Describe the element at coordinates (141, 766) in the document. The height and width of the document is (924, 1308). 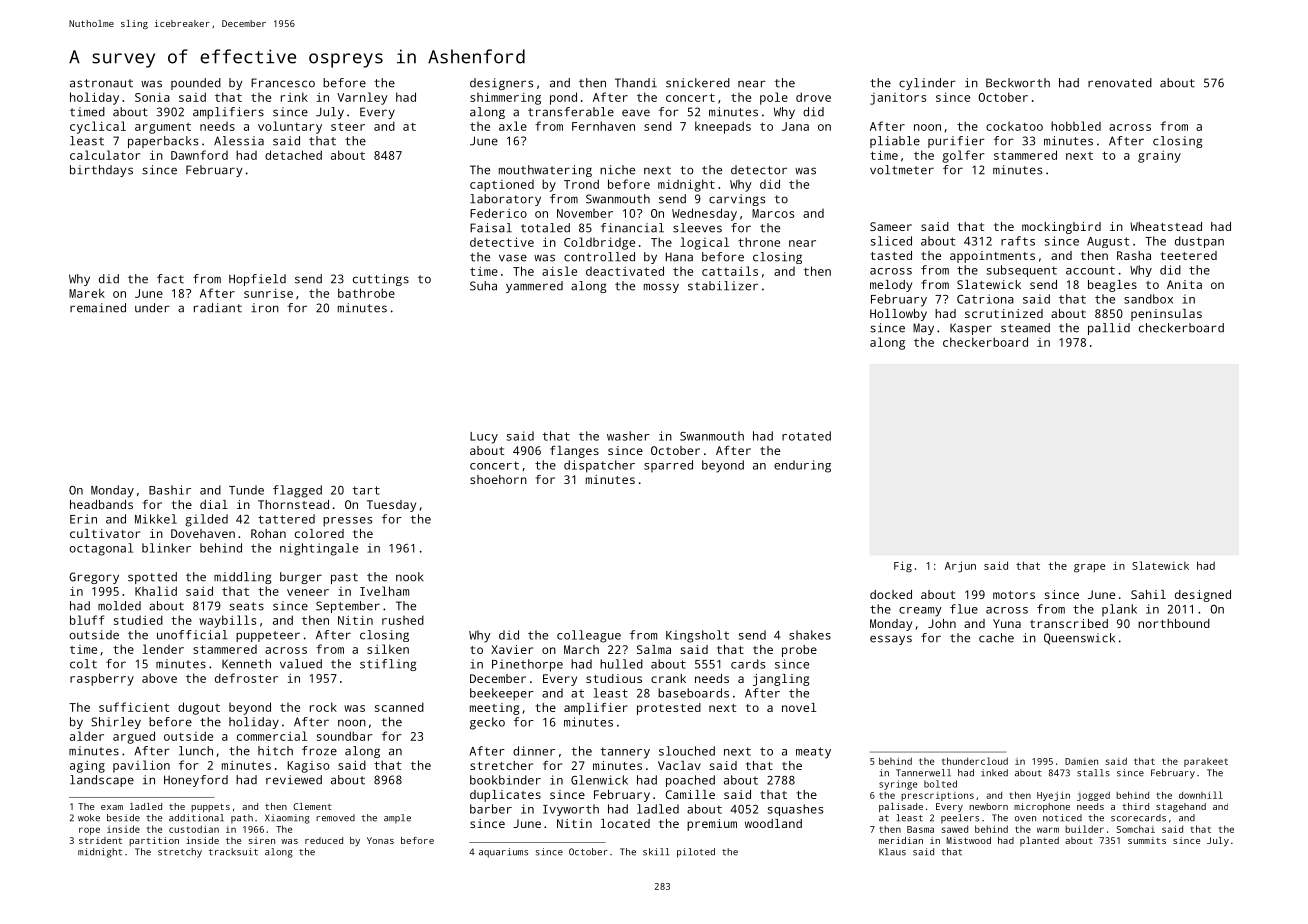
I see `pavilion` at that location.
